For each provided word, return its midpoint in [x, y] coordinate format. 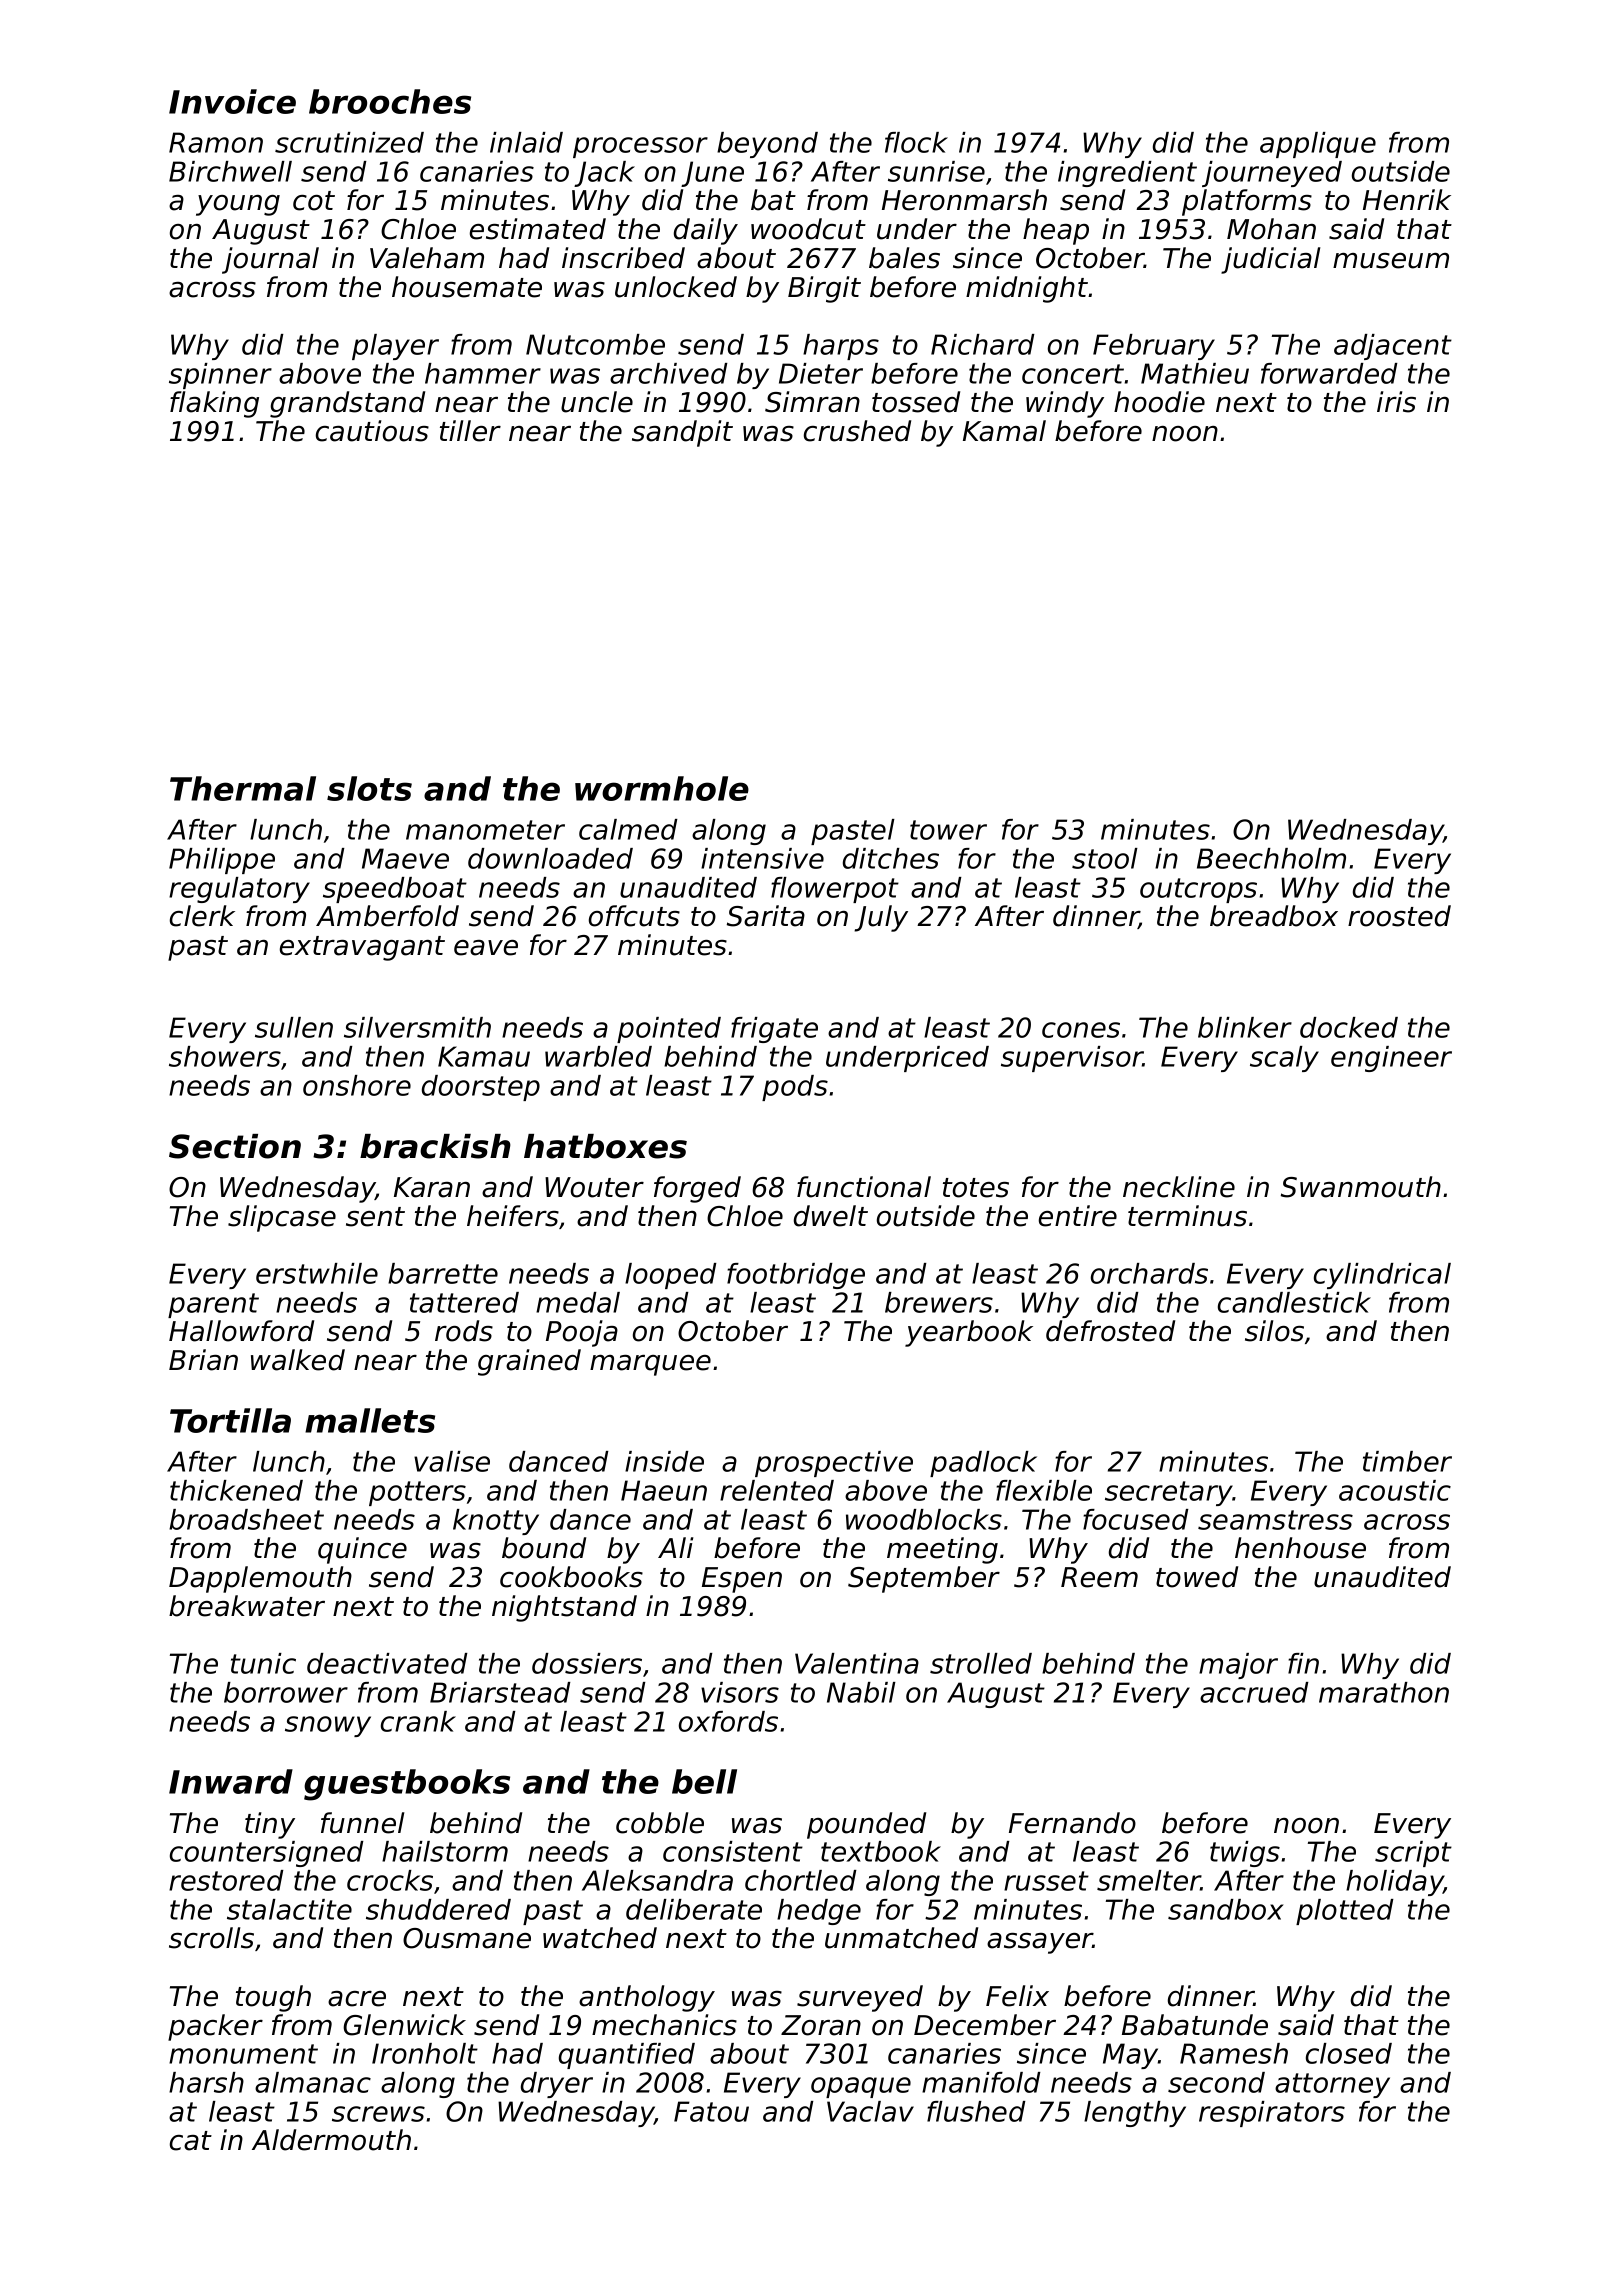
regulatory [239, 890]
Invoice [232, 101]
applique [1318, 145]
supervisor [1072, 1059]
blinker [1245, 1027]
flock [916, 142]
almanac [313, 2082]
